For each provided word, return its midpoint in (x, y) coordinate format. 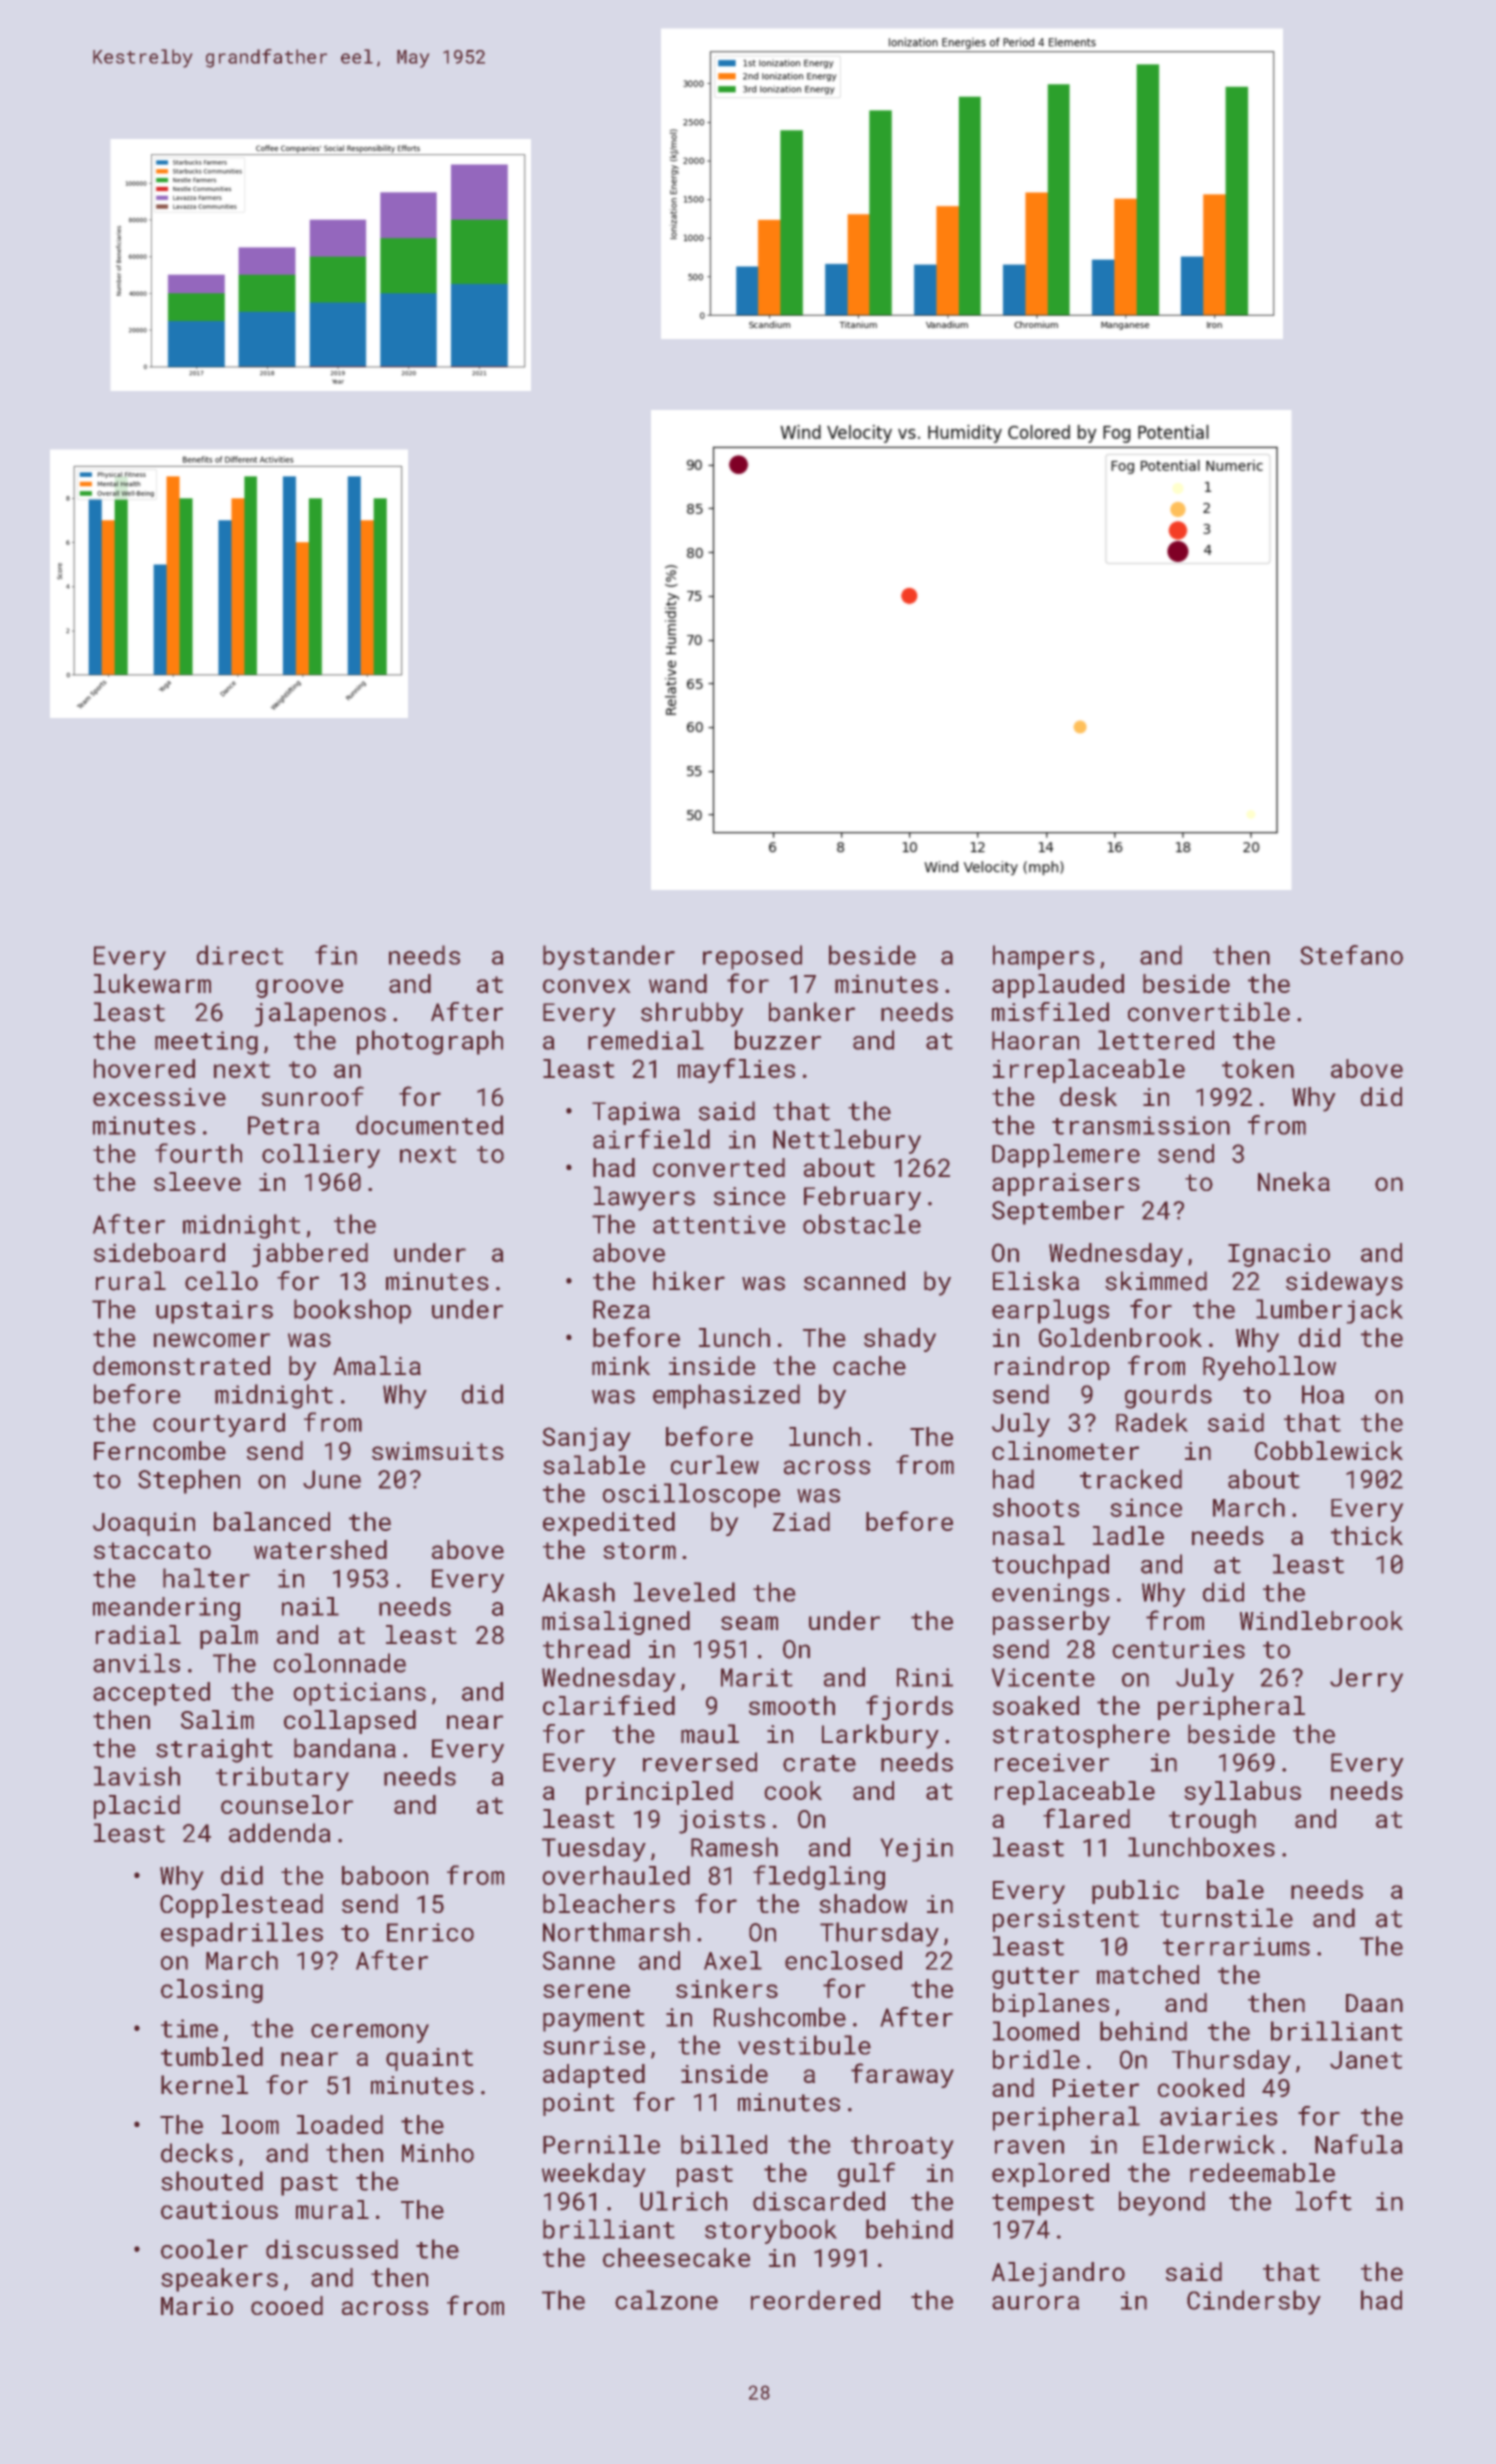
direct (240, 955)
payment (594, 2021)
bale (1235, 1889)
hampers (1043, 957)
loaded (340, 2124)
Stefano (1351, 955)
